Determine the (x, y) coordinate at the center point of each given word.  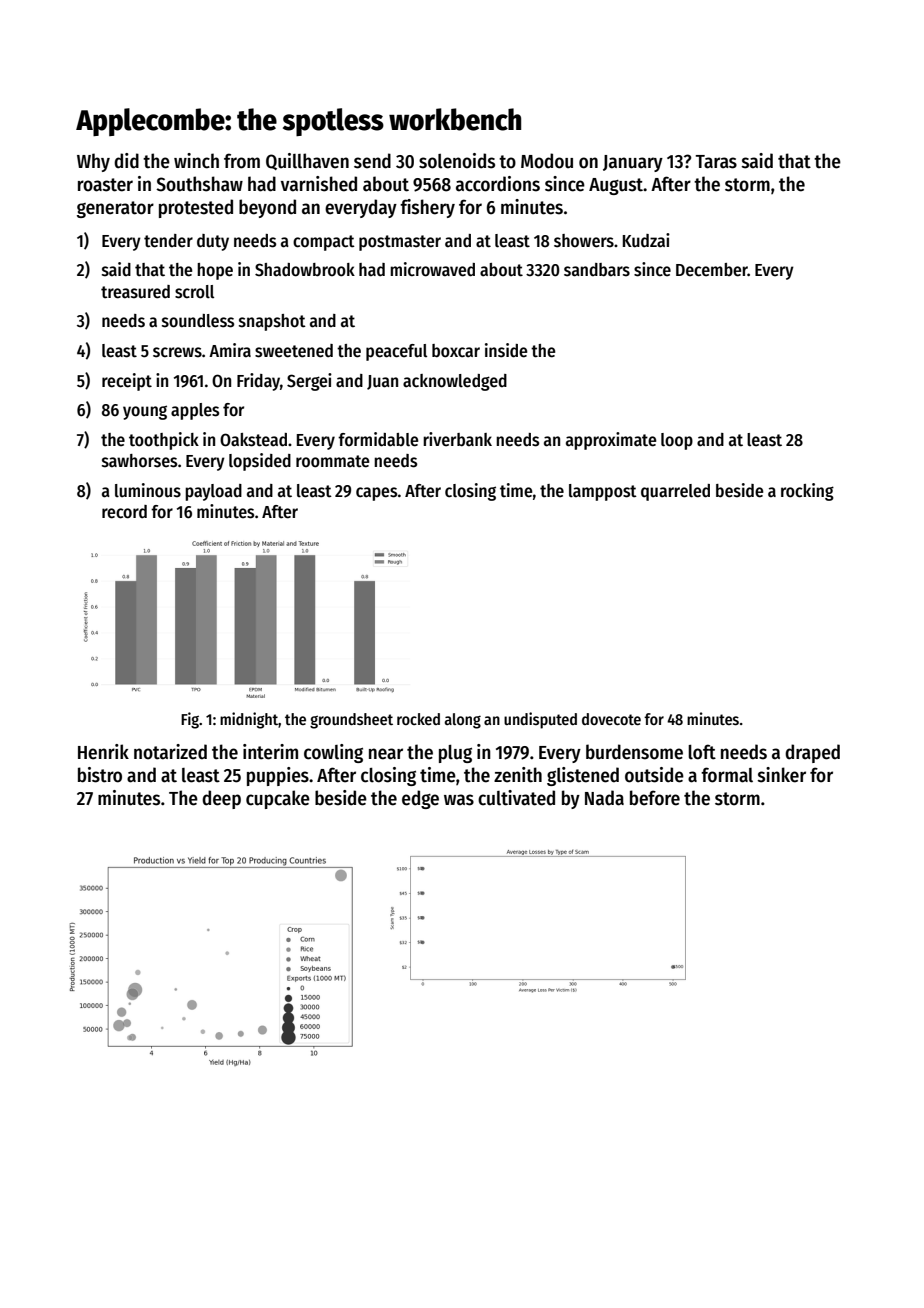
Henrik (103, 752)
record (124, 512)
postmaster (400, 243)
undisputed (540, 720)
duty (213, 242)
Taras (716, 162)
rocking (807, 492)
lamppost (603, 492)
